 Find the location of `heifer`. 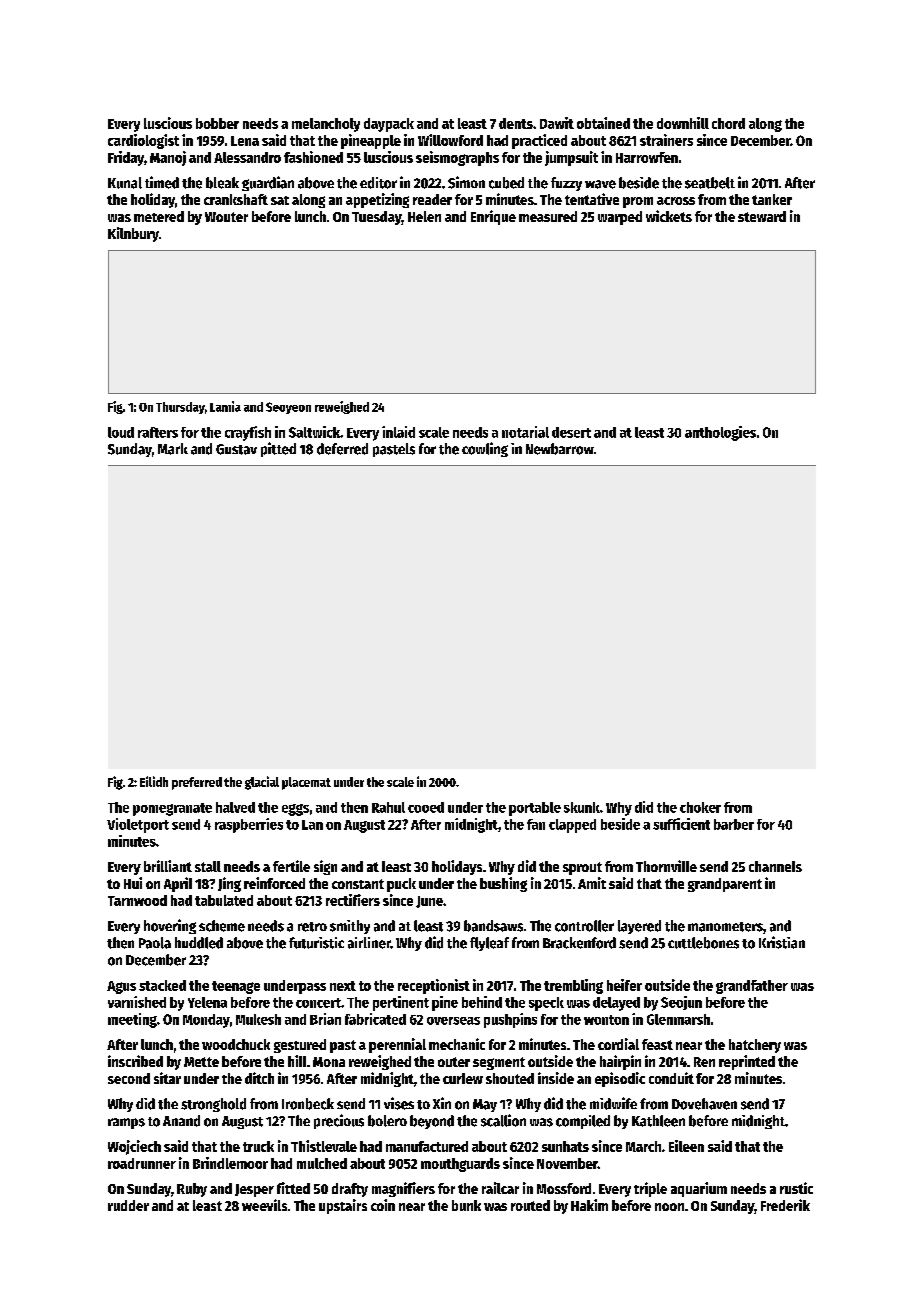

heifer is located at coordinates (624, 985).
